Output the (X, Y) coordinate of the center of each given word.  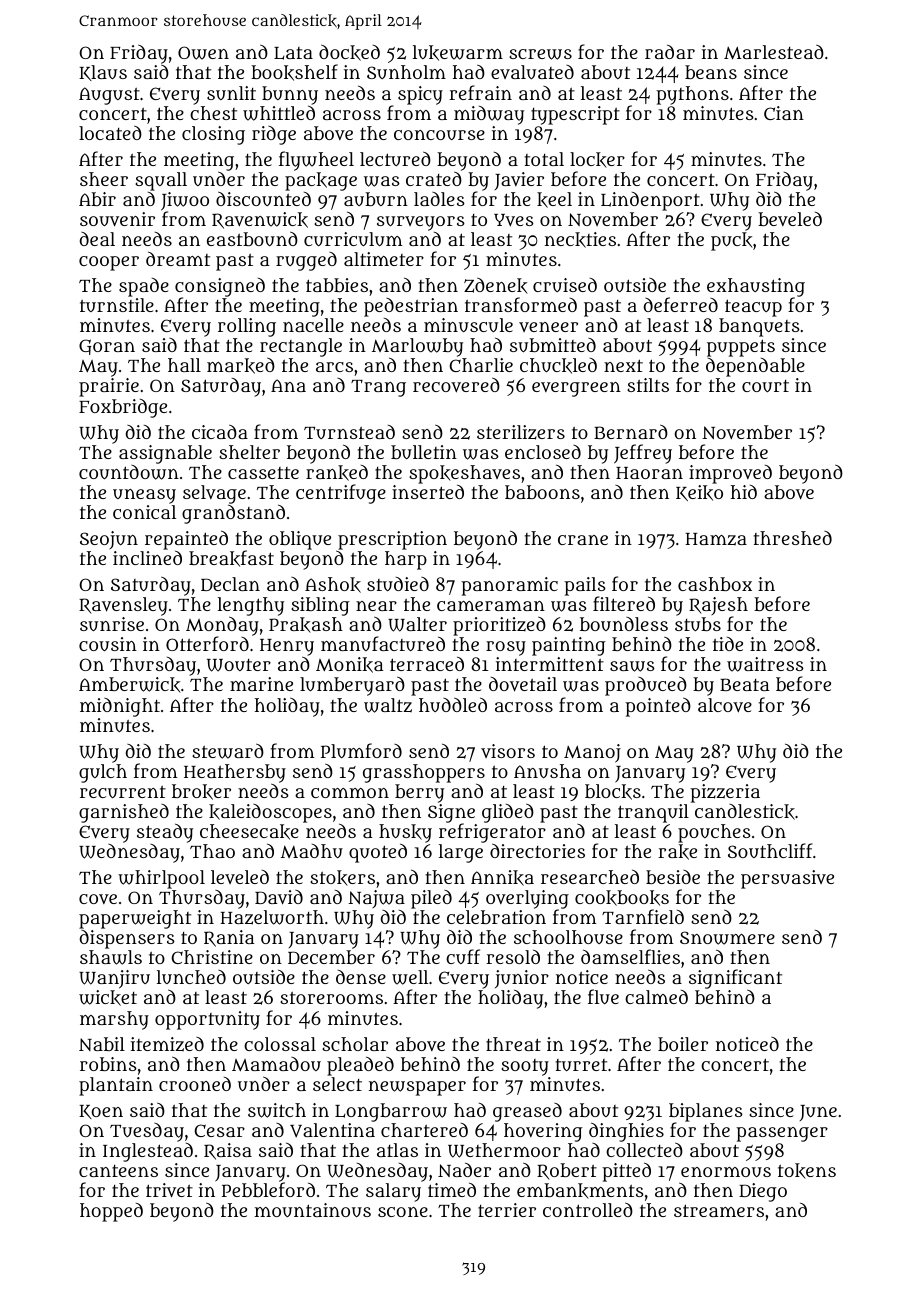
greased (527, 1112)
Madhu (312, 851)
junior (522, 980)
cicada (220, 431)
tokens (807, 1171)
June (818, 1113)
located (110, 132)
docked (349, 52)
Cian (784, 113)
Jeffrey (643, 454)
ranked (337, 473)
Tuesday (147, 1132)
